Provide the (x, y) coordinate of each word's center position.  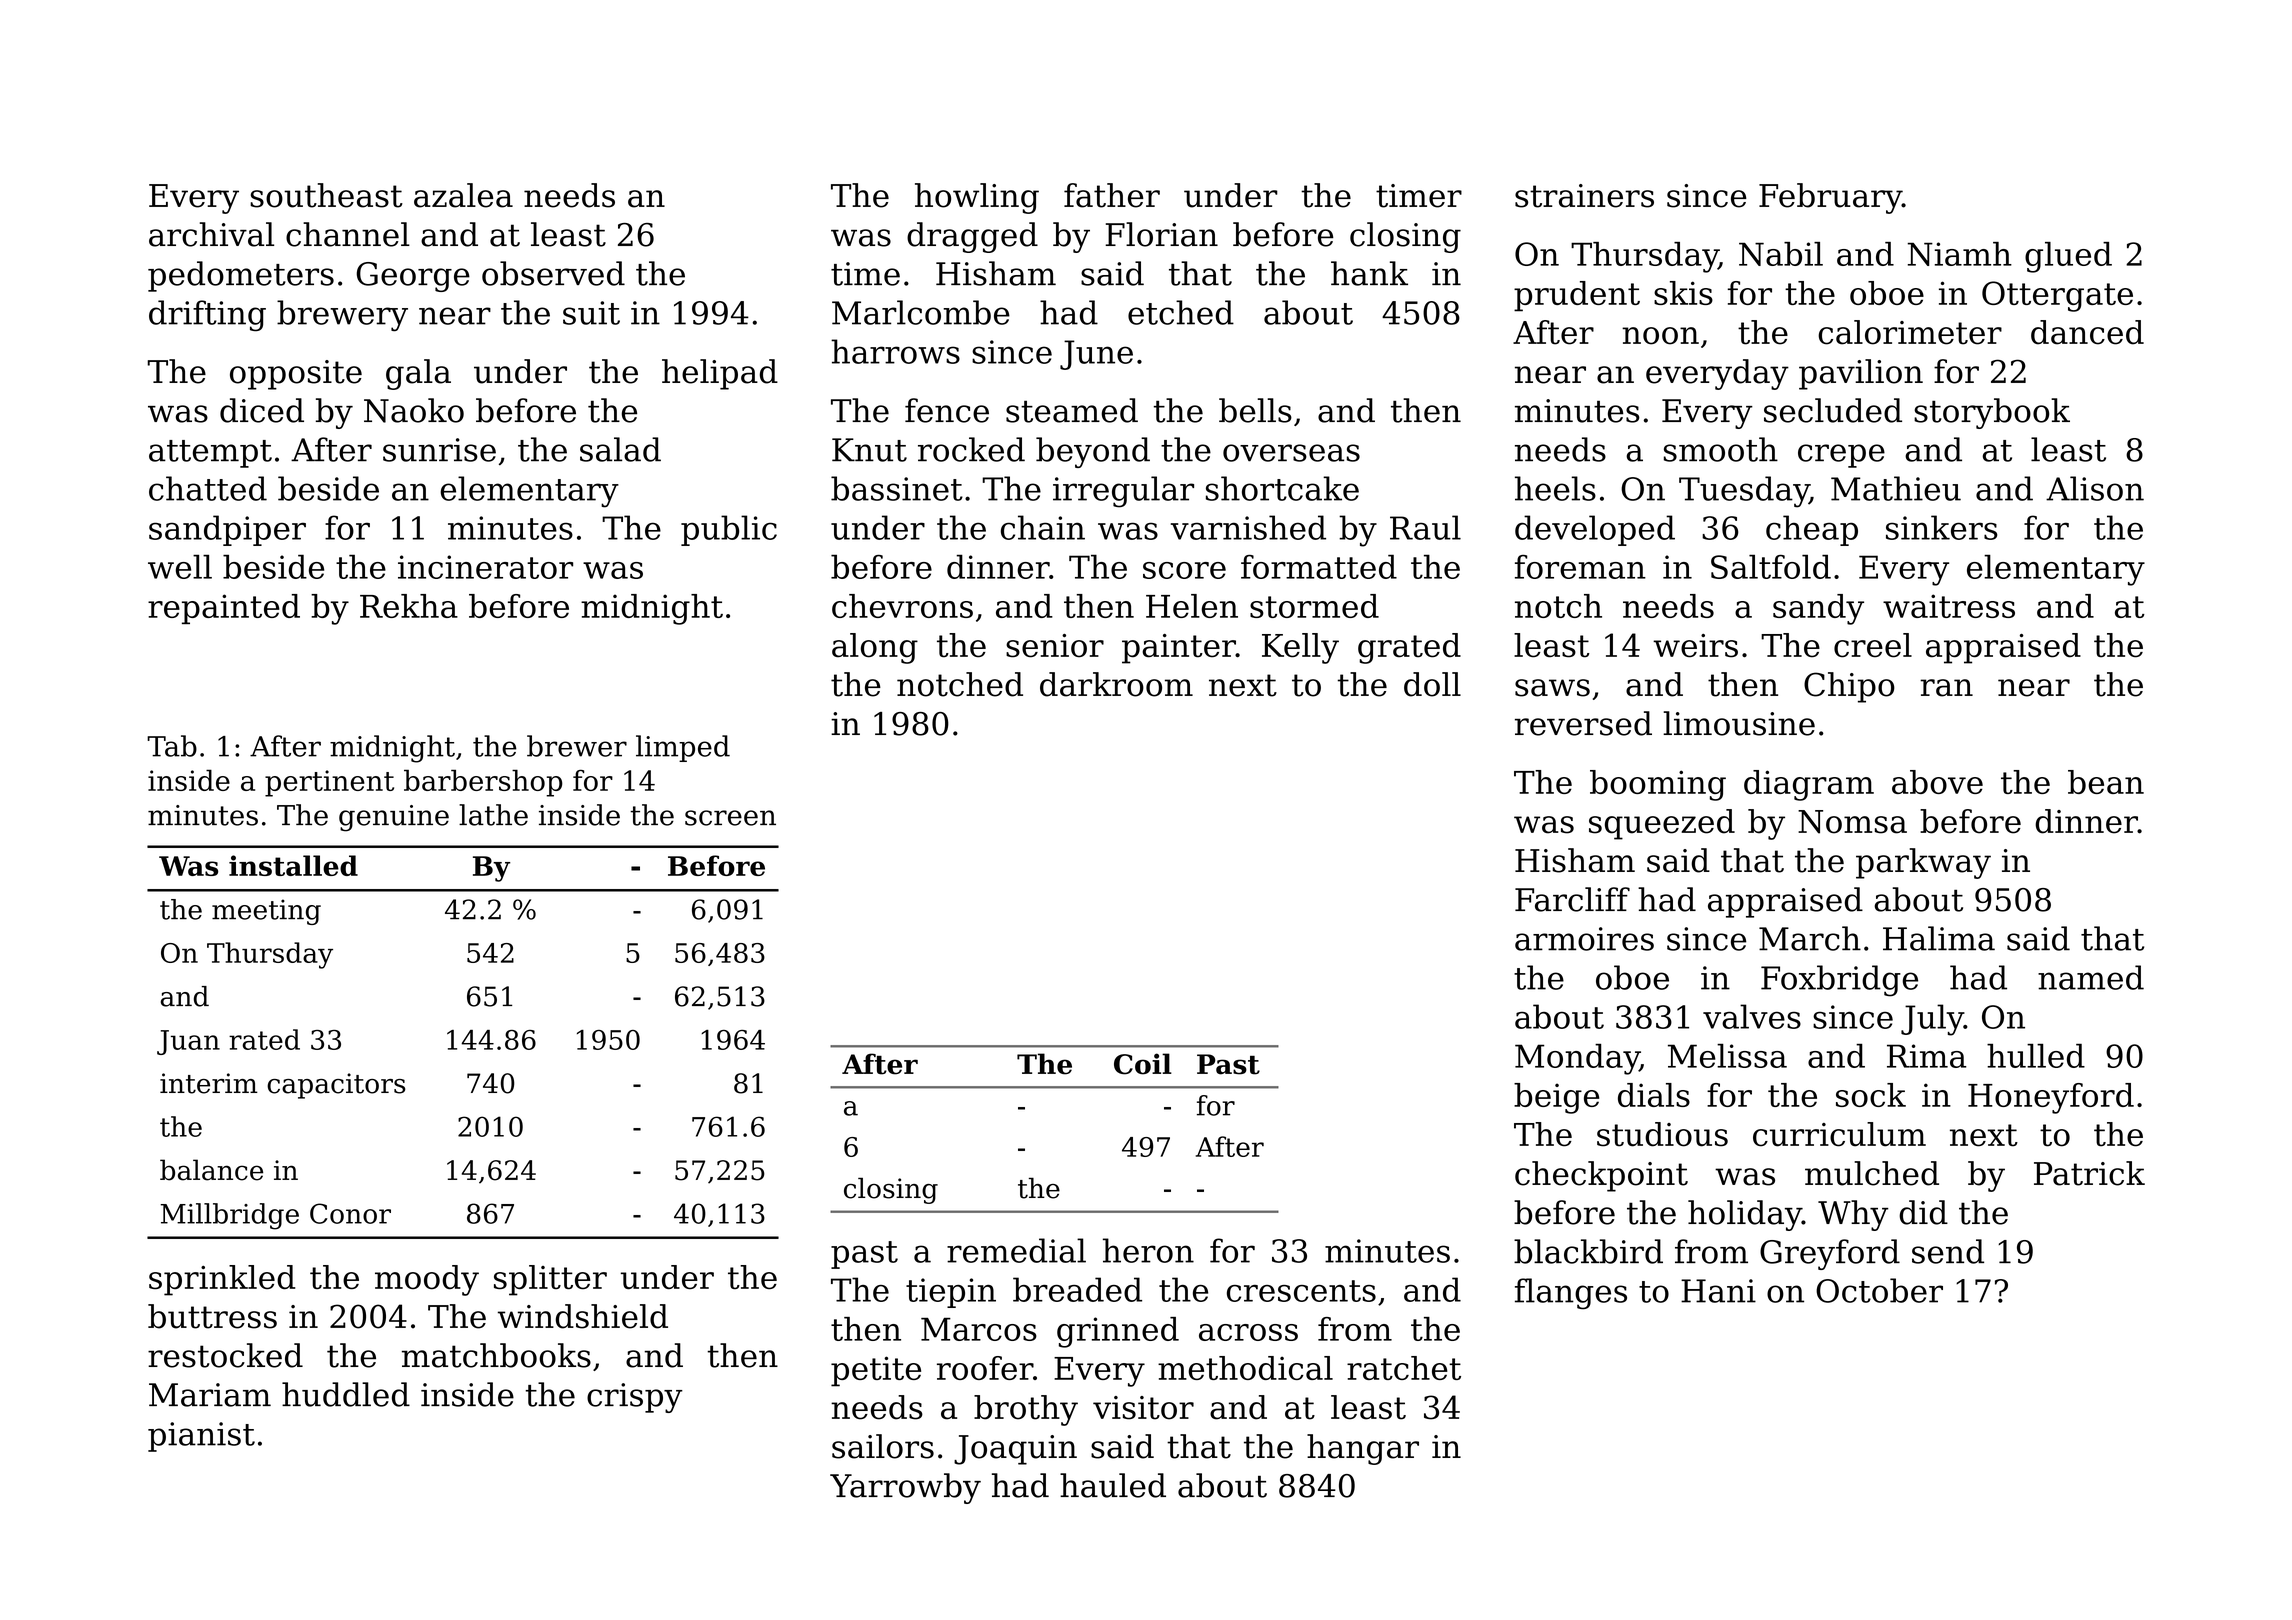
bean (2106, 782)
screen (730, 818)
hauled (1113, 1485)
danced (2087, 332)
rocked (971, 449)
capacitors (336, 1086)
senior (1055, 646)
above (1937, 782)
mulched (1872, 1173)
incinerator (485, 567)
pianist (201, 1437)
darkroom (1116, 684)
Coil (1143, 1064)
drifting (207, 316)
